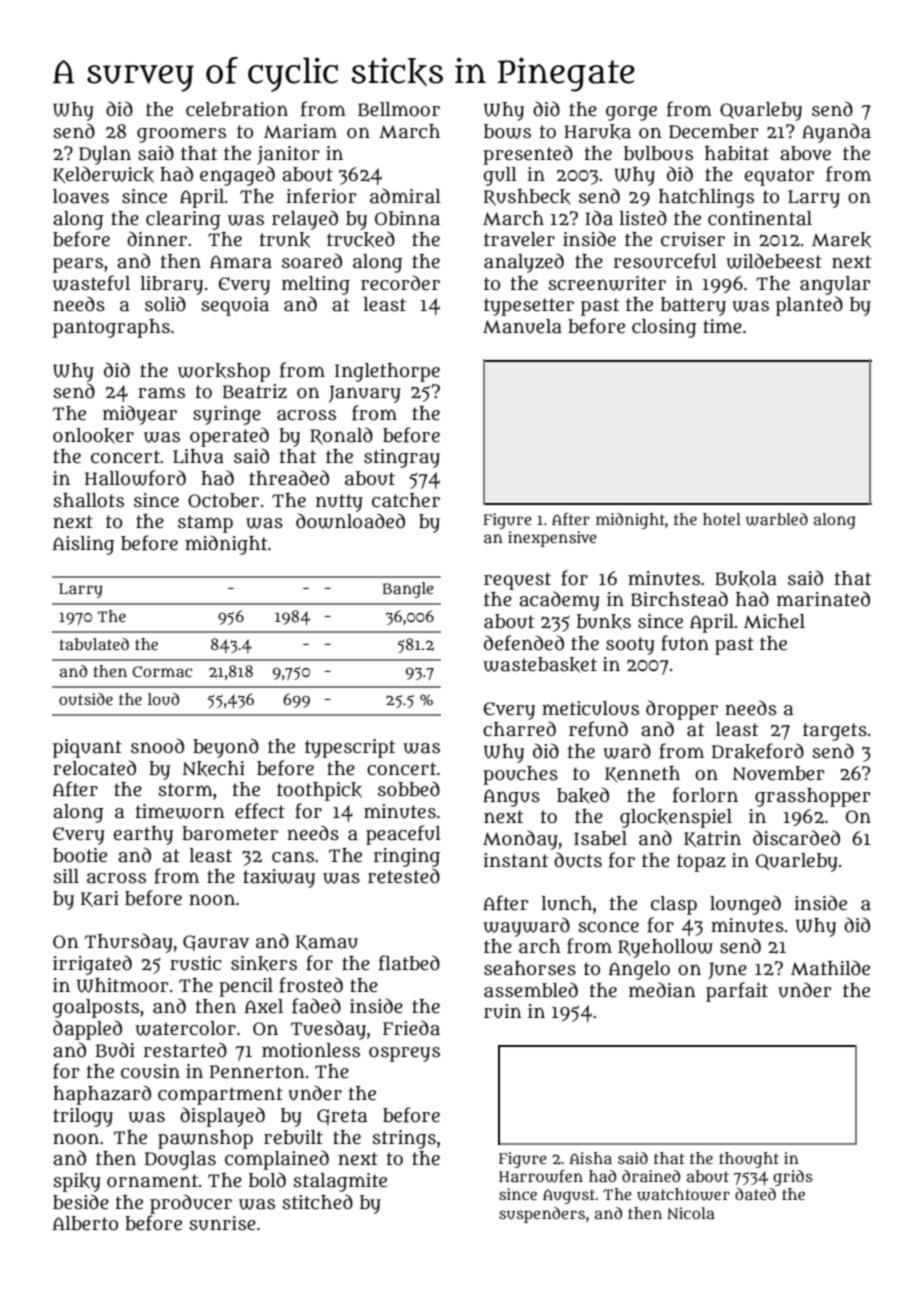 The height and width of the image is (1314, 924). I want to click on grids, so click(793, 1178).
